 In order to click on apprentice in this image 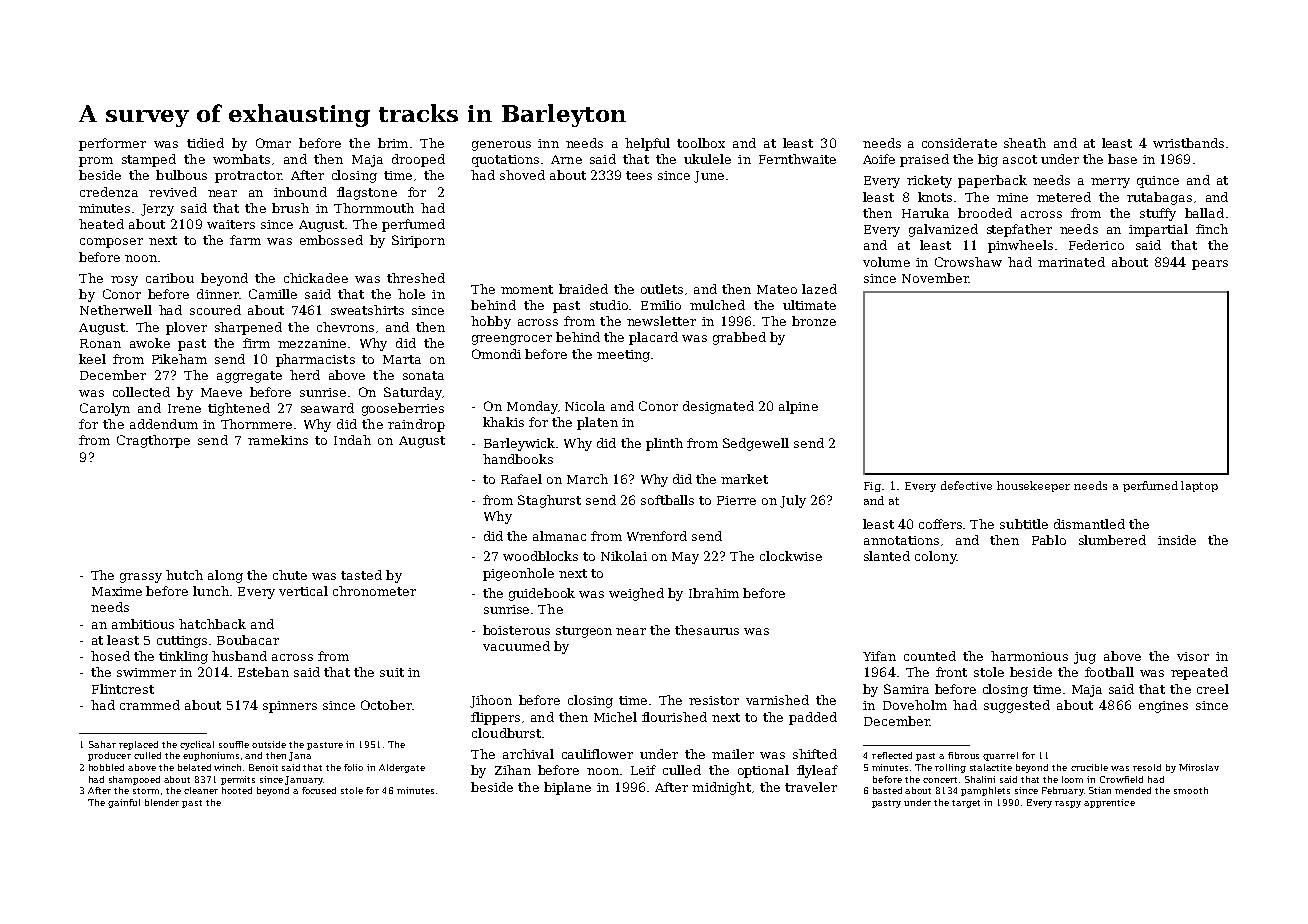, I will do `click(1109, 803)`.
